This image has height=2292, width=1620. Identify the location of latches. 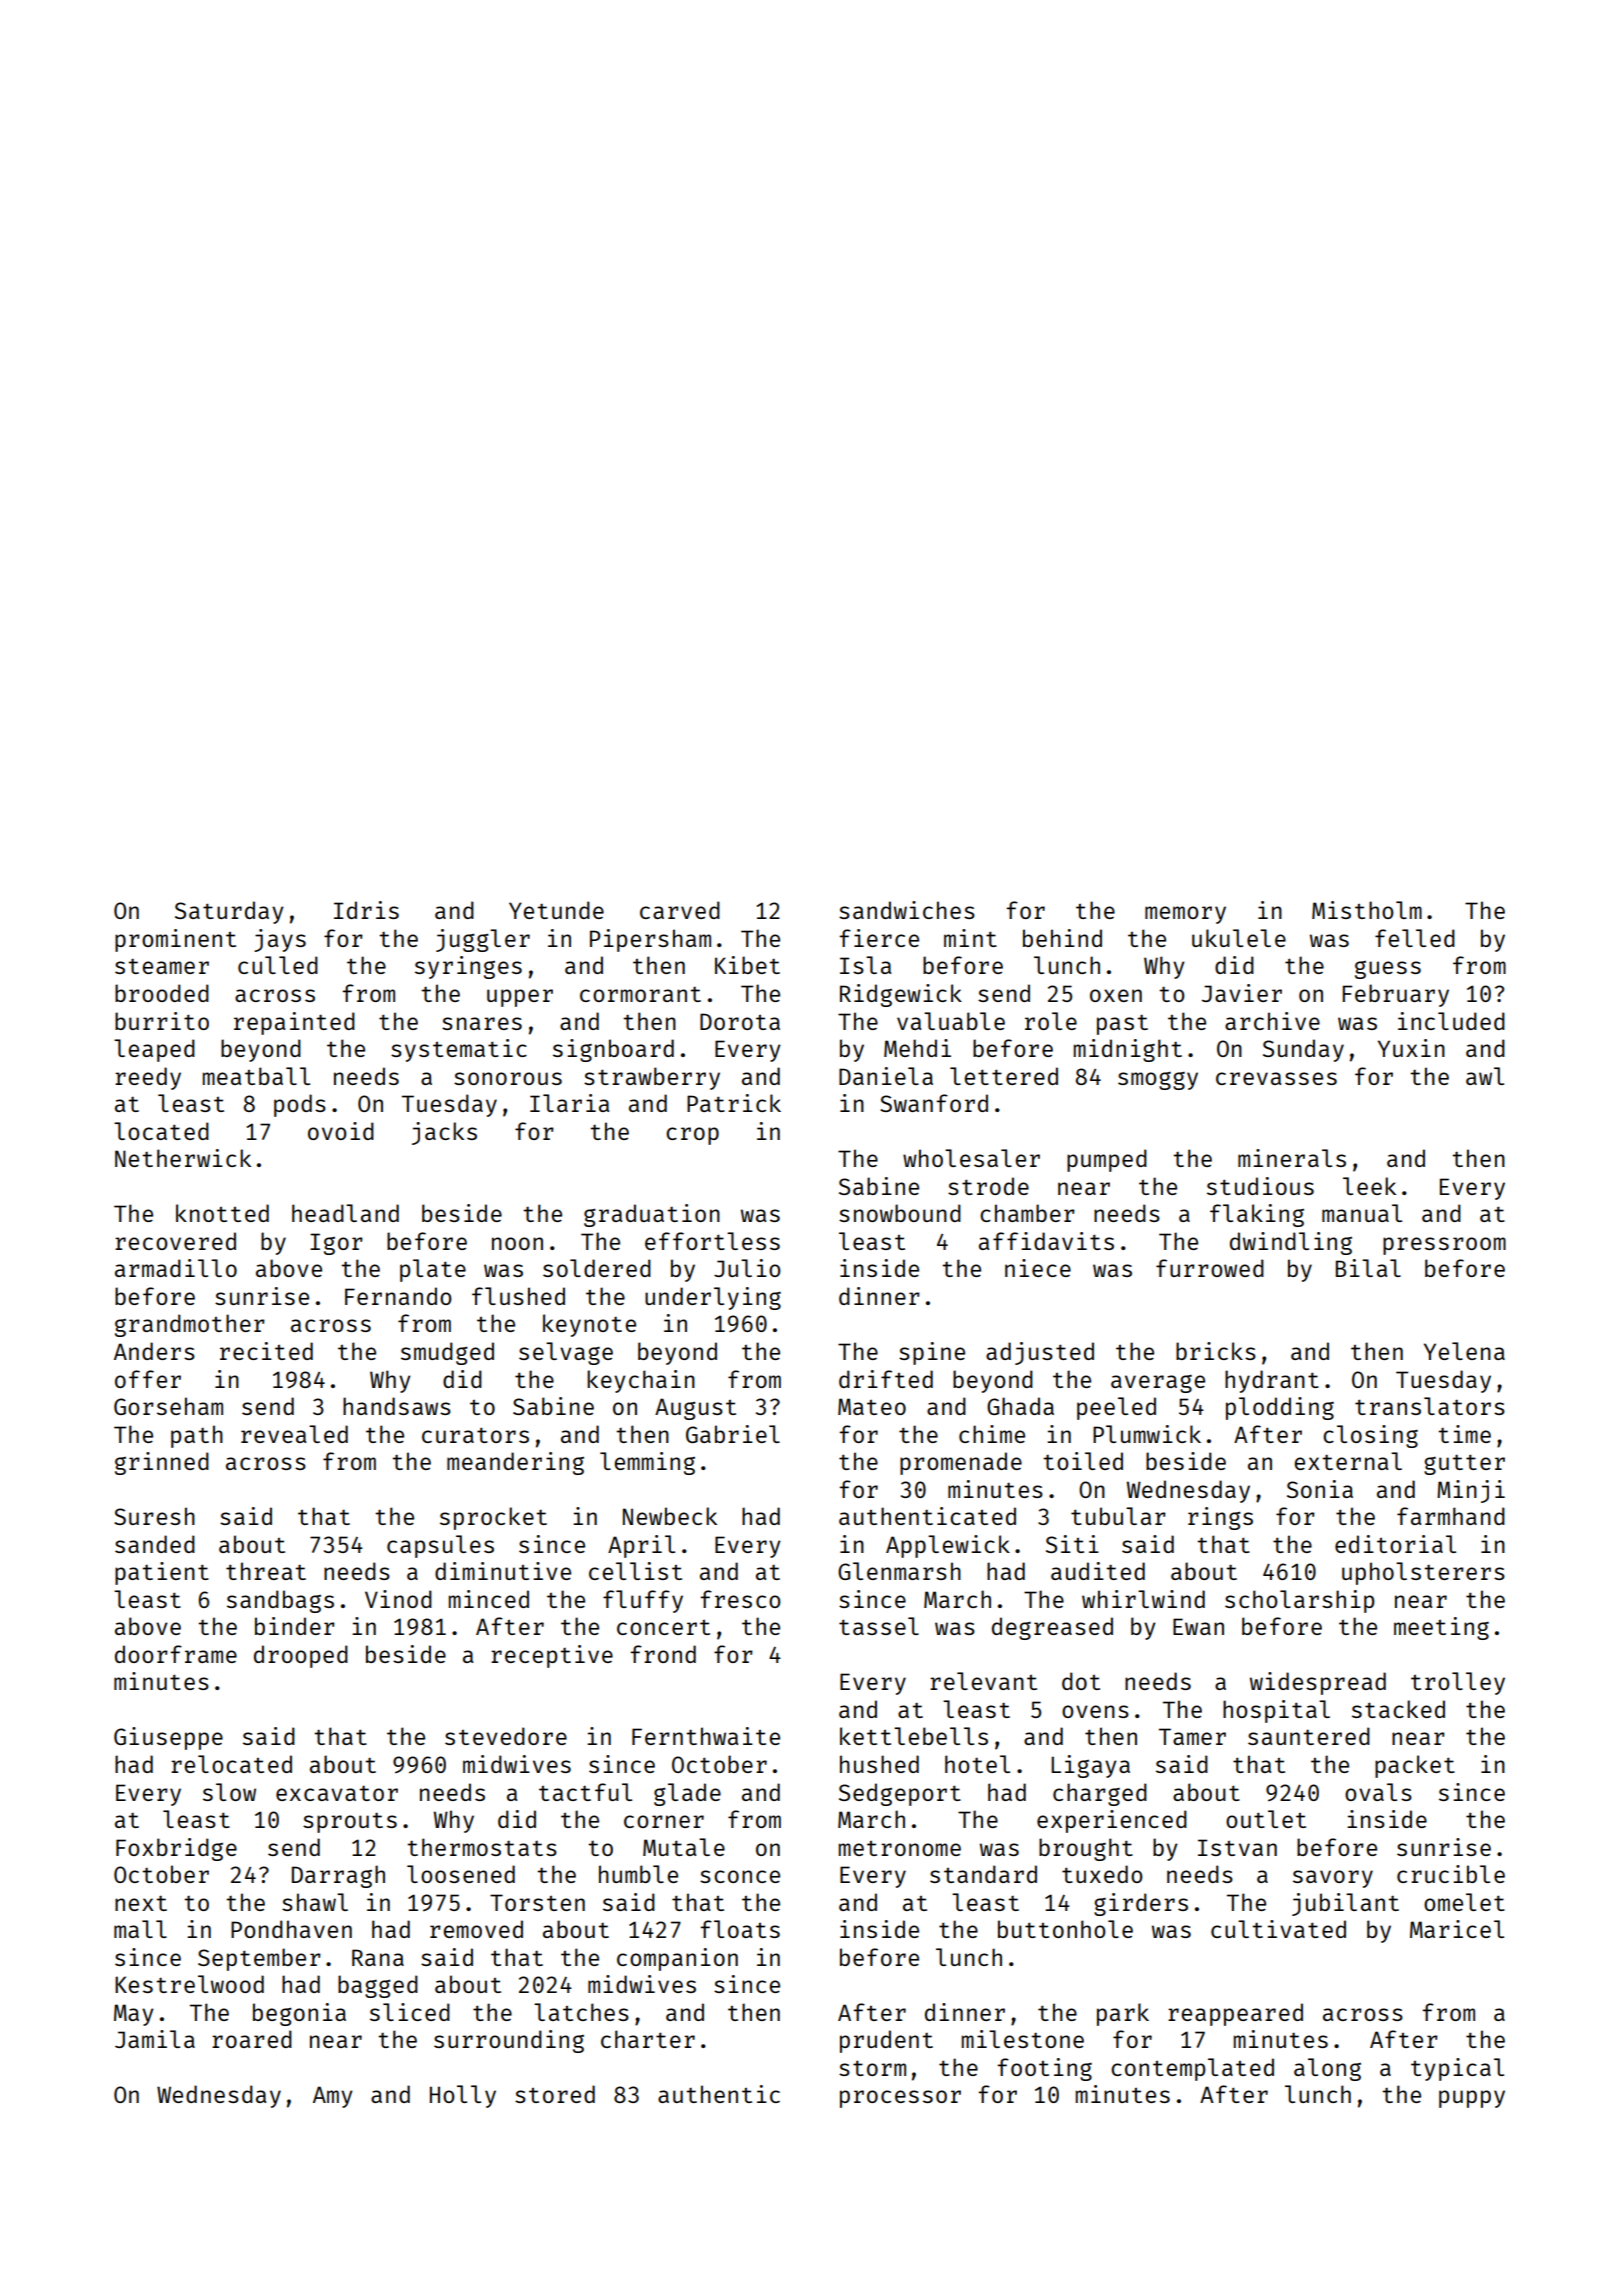
(581, 2012).
